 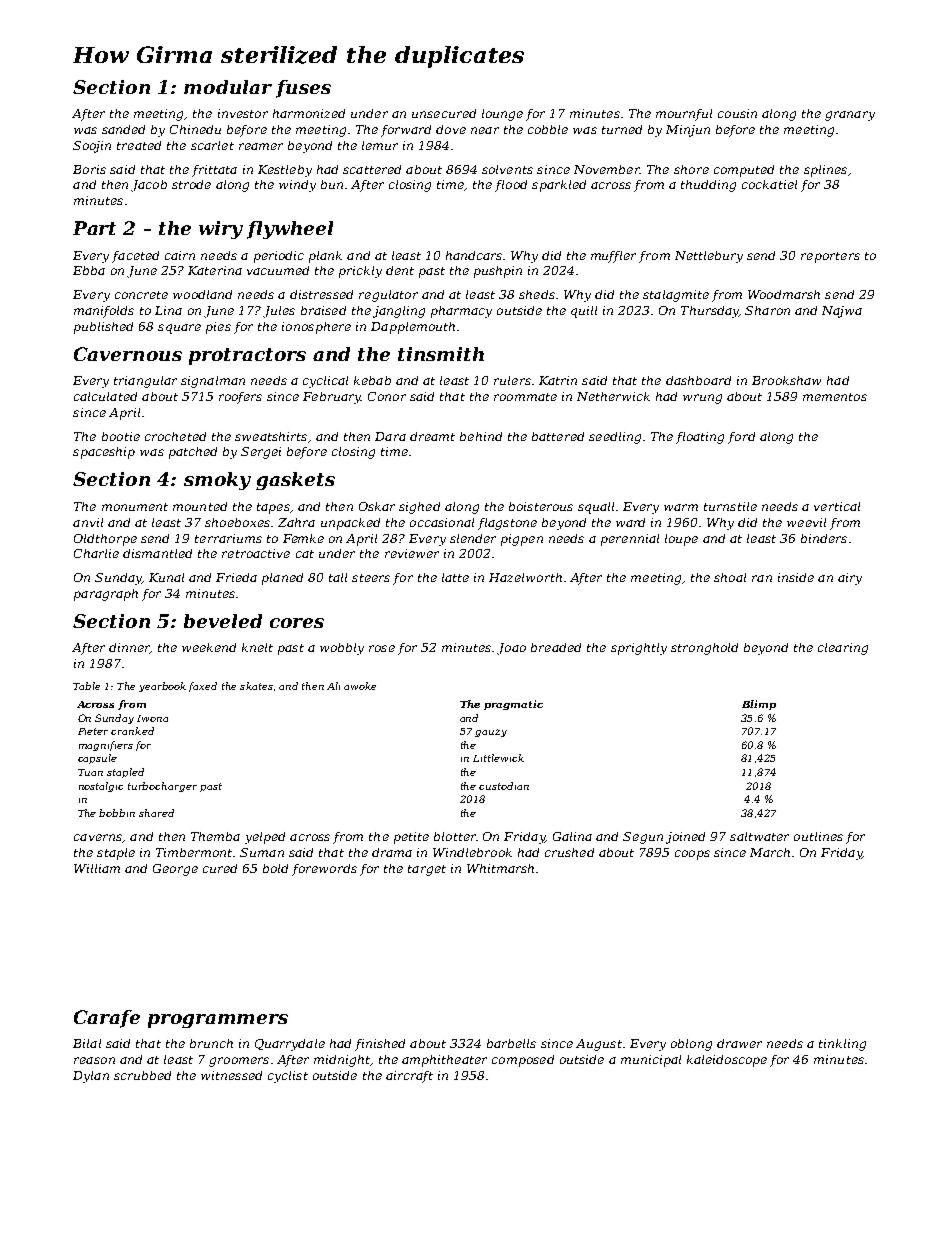 I want to click on inside, so click(x=796, y=577).
